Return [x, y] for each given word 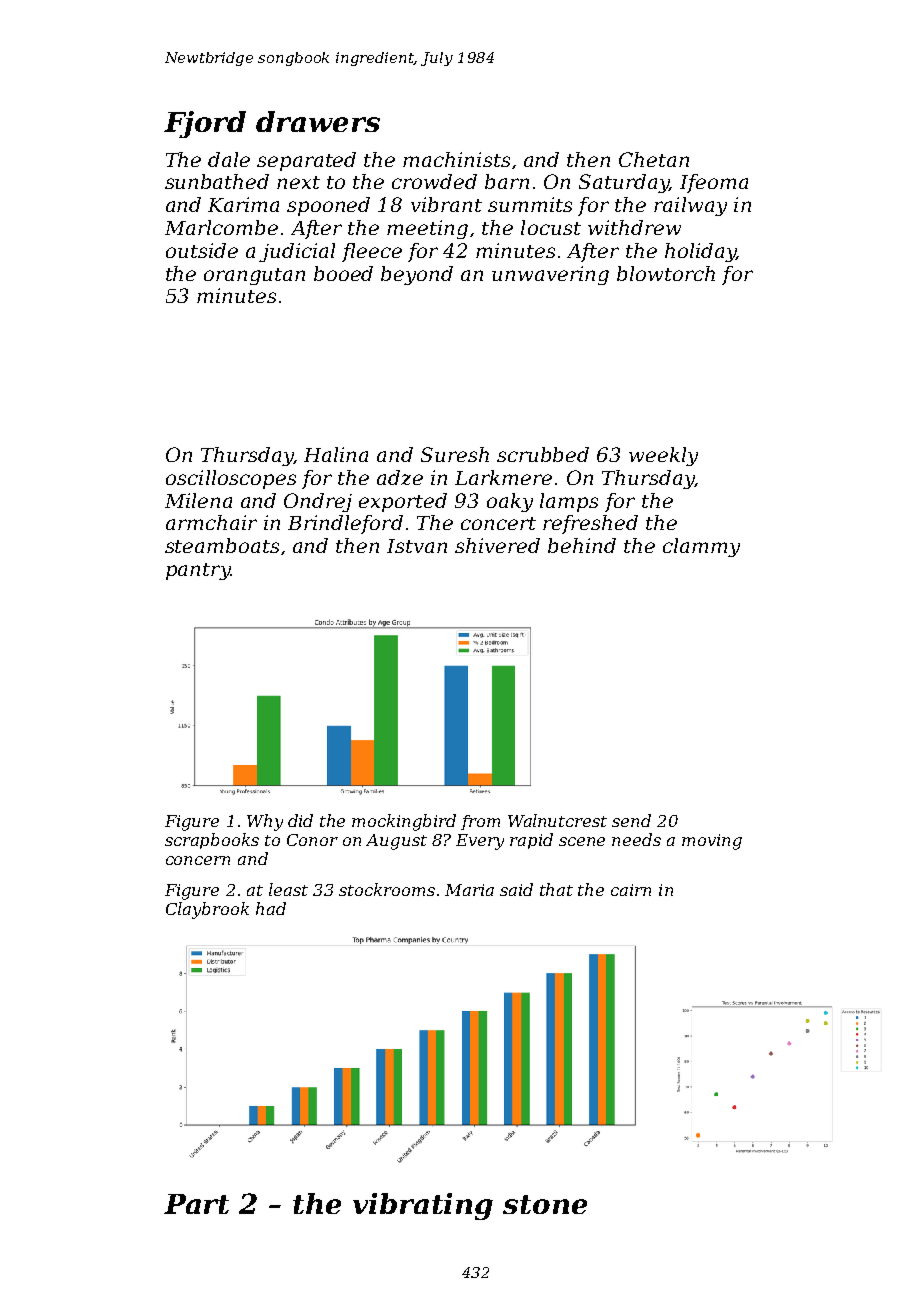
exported [403, 502]
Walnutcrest [557, 820]
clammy [701, 547]
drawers [318, 121]
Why [265, 822]
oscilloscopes [231, 479]
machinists [456, 159]
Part [196, 1204]
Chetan [654, 159]
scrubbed [543, 454]
